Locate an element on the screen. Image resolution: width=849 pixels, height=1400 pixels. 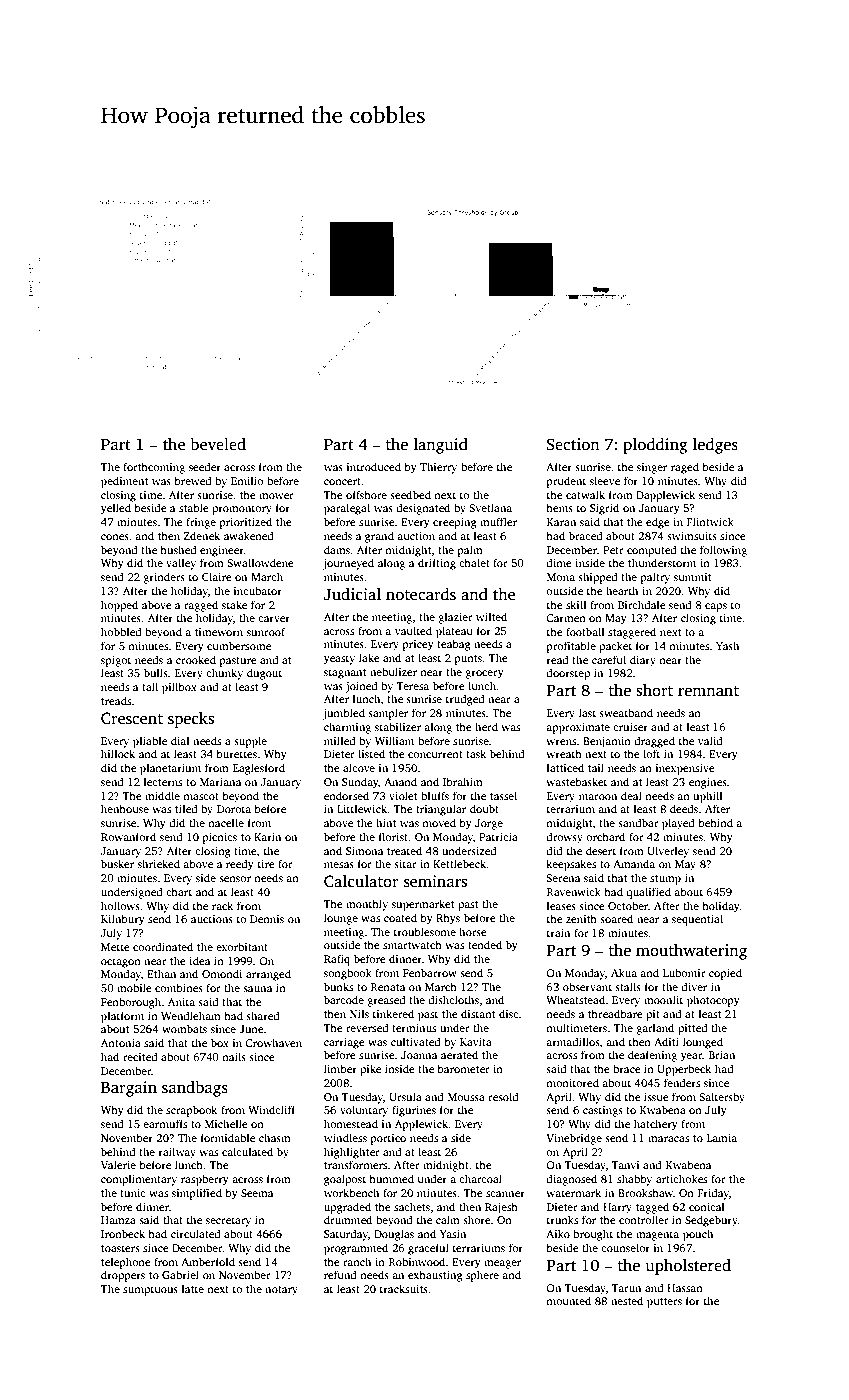
languid is located at coordinates (441, 446).
